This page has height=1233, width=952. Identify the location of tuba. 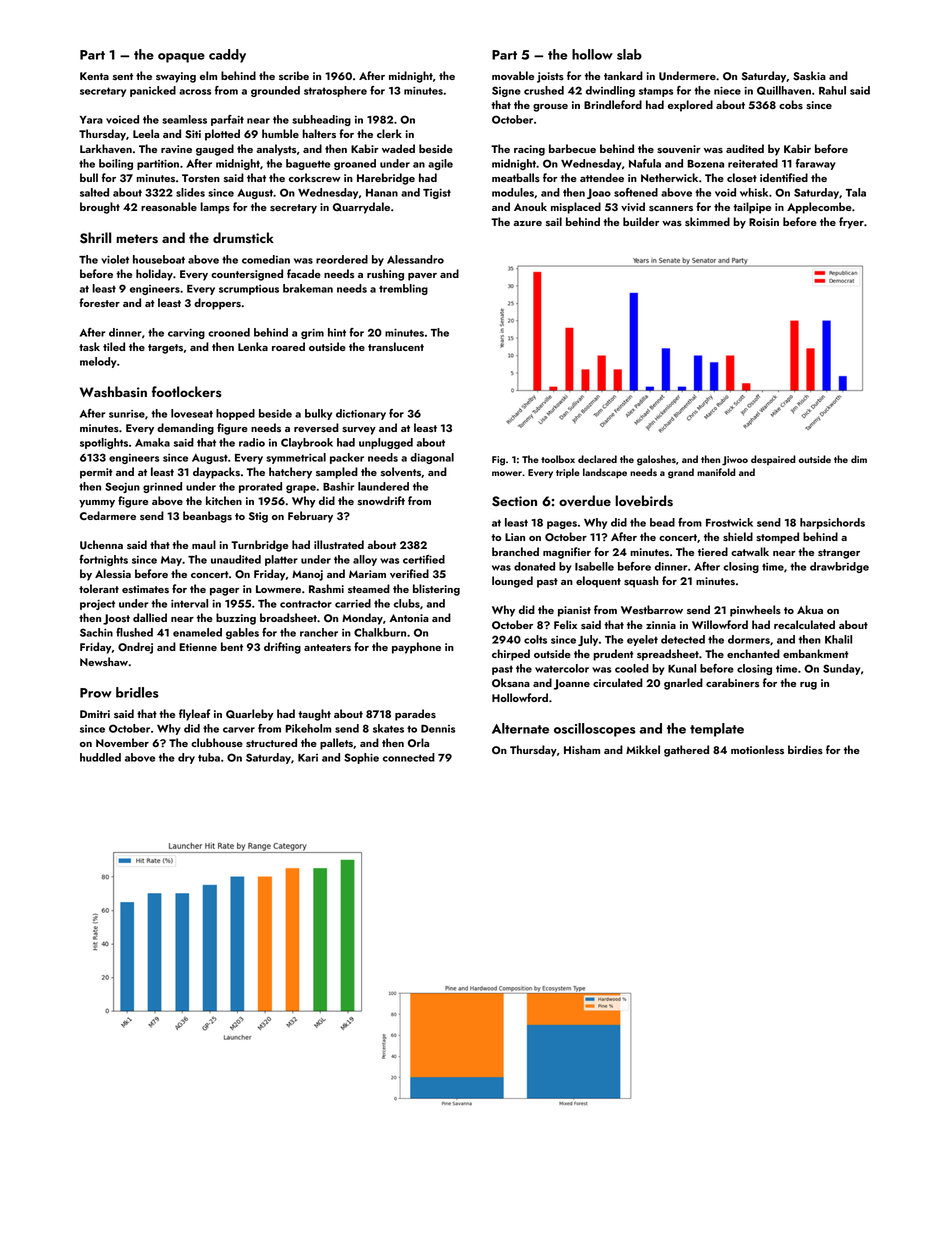
(209, 757).
